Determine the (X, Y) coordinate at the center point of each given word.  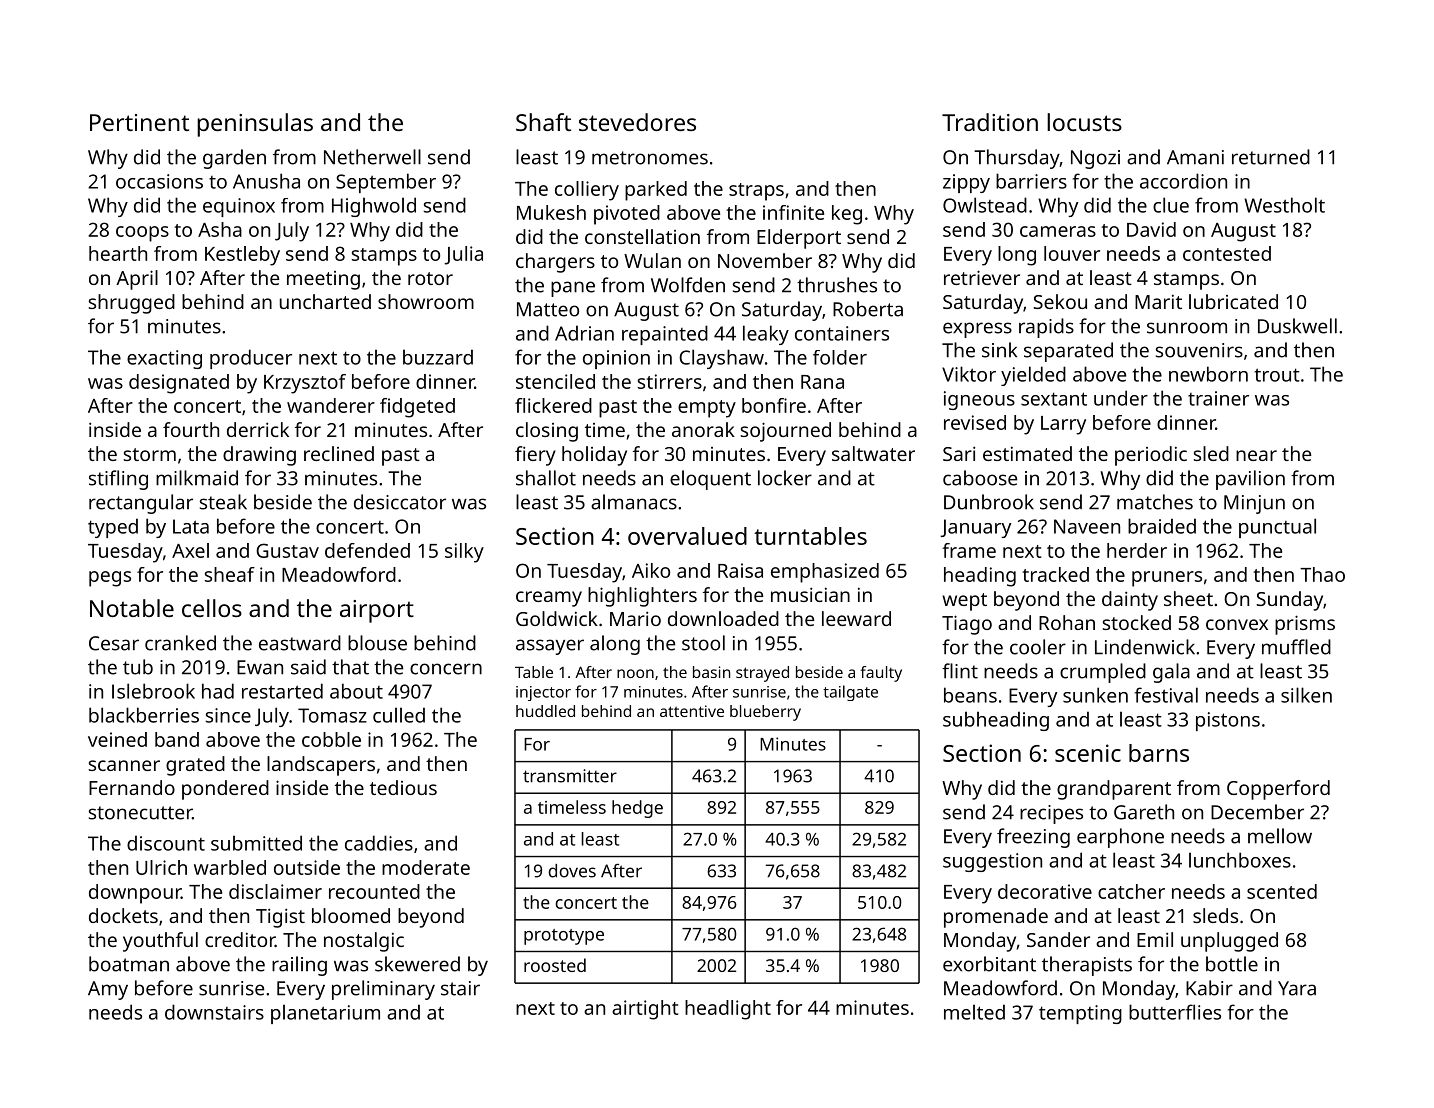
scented (1282, 891)
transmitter (570, 776)
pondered (225, 790)
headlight (728, 1010)
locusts (1084, 122)
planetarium (325, 1014)
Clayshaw (721, 359)
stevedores (637, 122)
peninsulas (255, 125)
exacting (164, 359)
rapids (1046, 328)
